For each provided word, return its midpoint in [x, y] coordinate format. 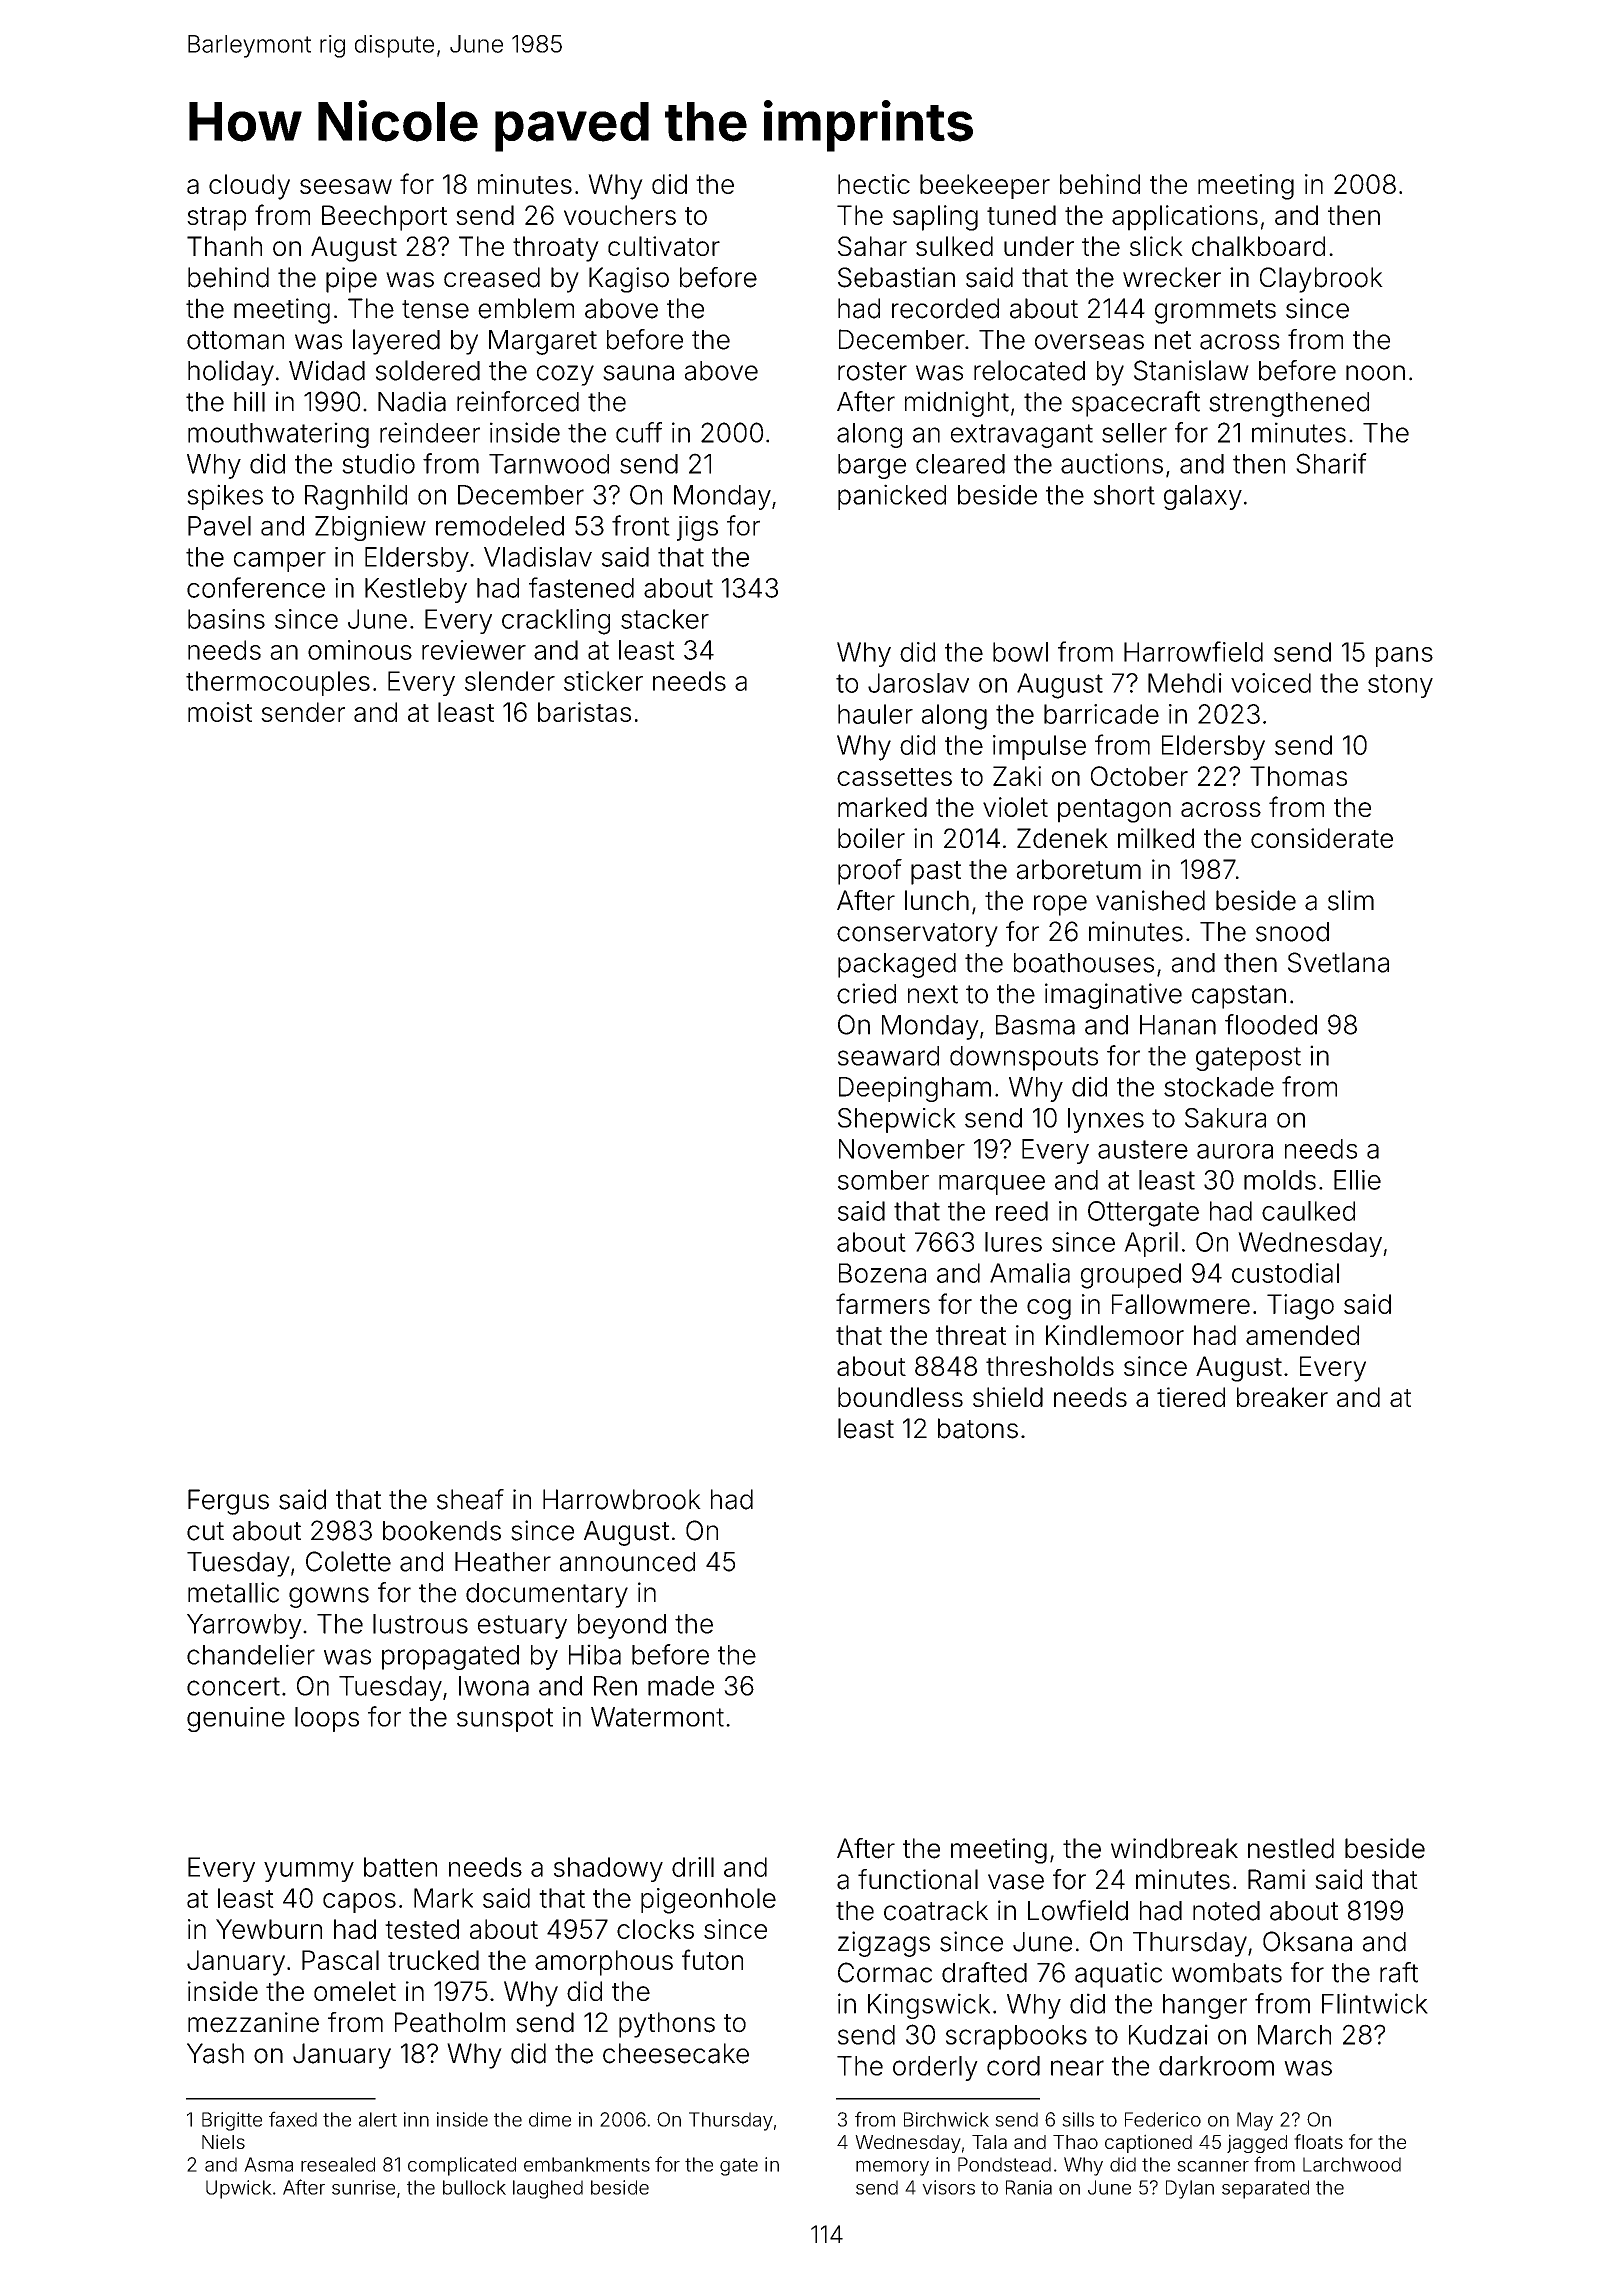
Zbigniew [370, 528]
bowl [1020, 652]
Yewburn [269, 1929]
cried [866, 993]
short [1124, 495]
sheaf [470, 1499]
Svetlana [1338, 962]
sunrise [363, 2187]
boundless [900, 1397]
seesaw [346, 186]
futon [712, 1959]
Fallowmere [1181, 1304]
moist [220, 712]
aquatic [1118, 1975]
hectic [874, 184]
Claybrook [1321, 280]
